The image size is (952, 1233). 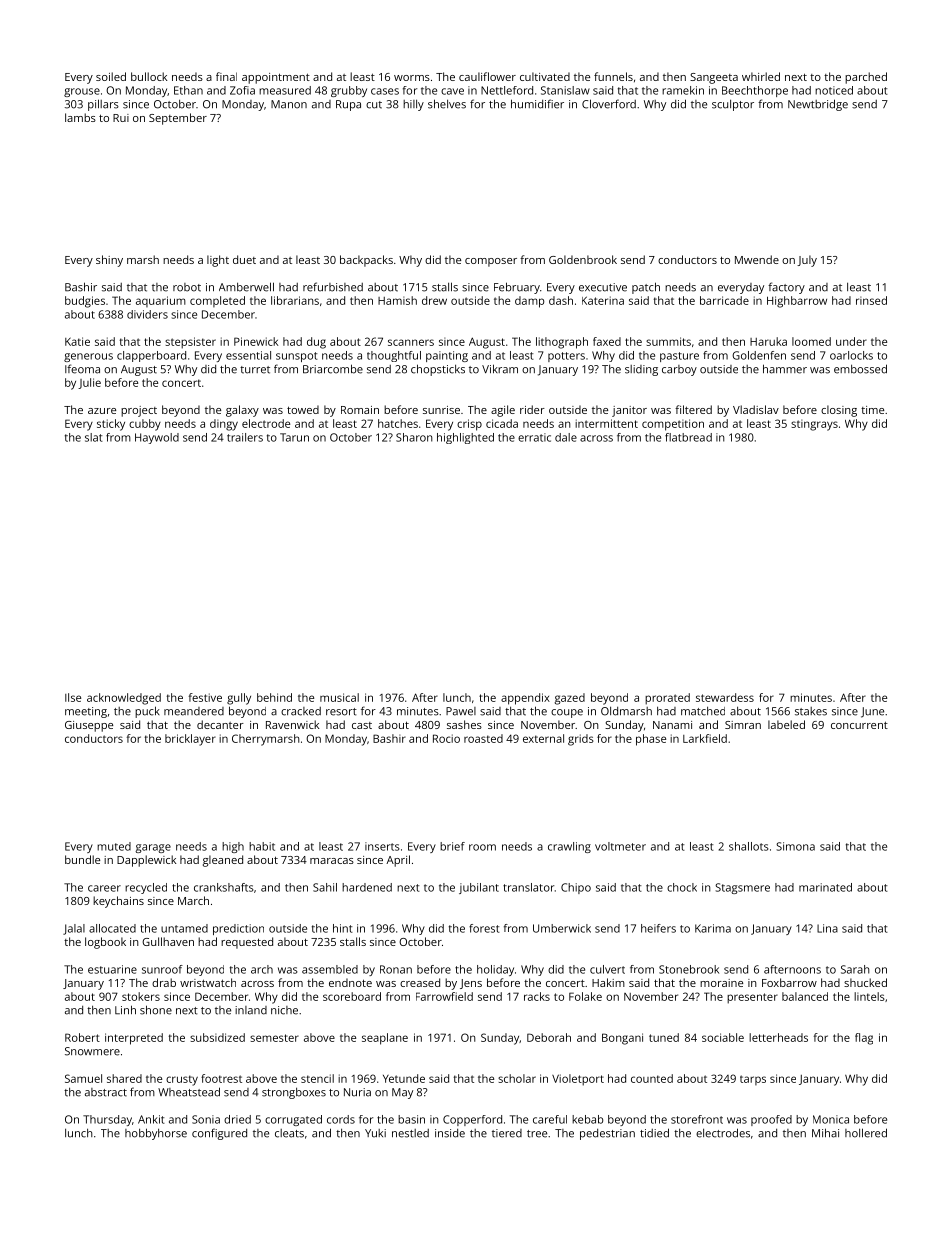 What do you see at coordinates (404, 1078) in the screenshot?
I see `Yetunde` at bounding box center [404, 1078].
